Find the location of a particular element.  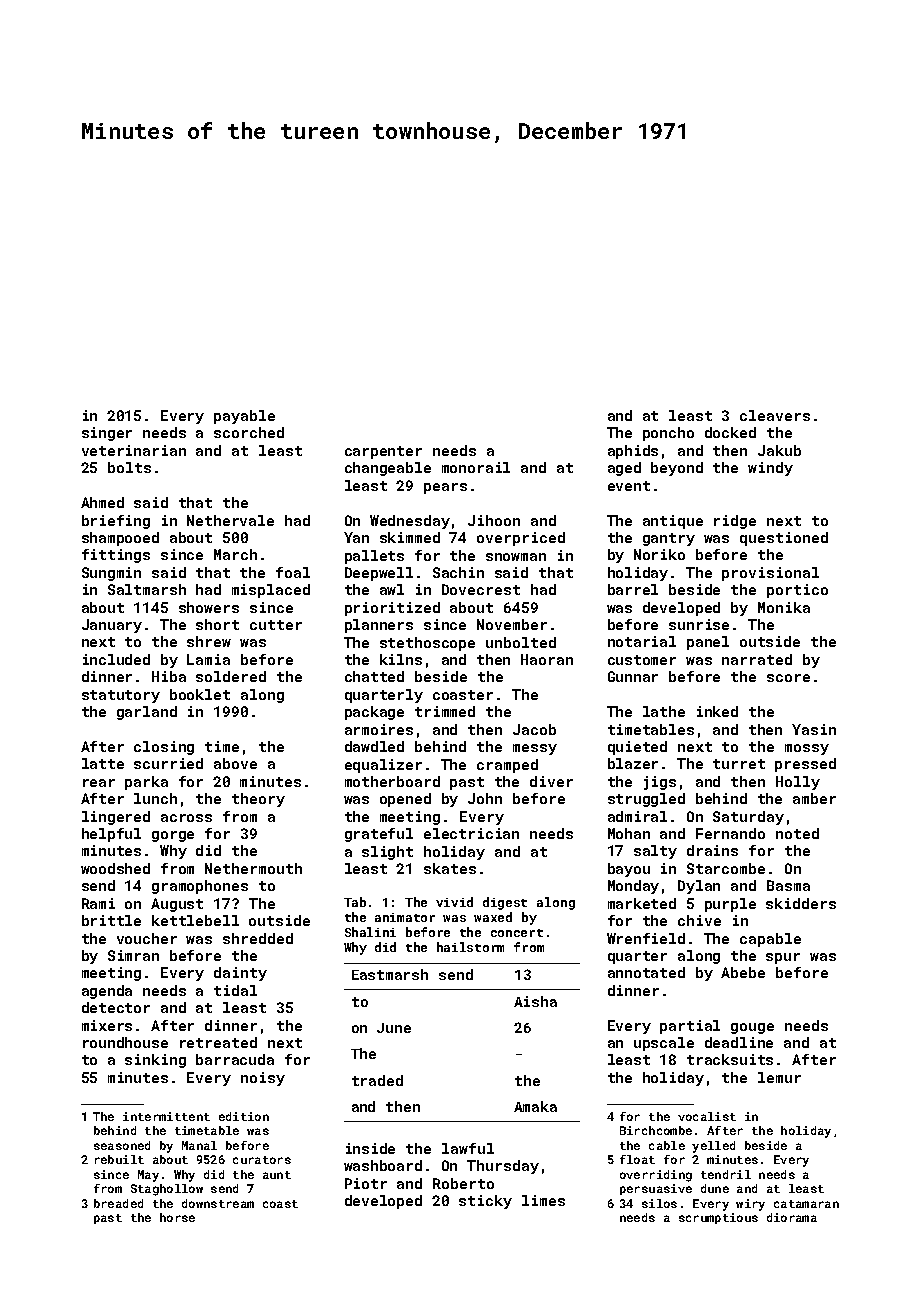

garland is located at coordinates (147, 713).
